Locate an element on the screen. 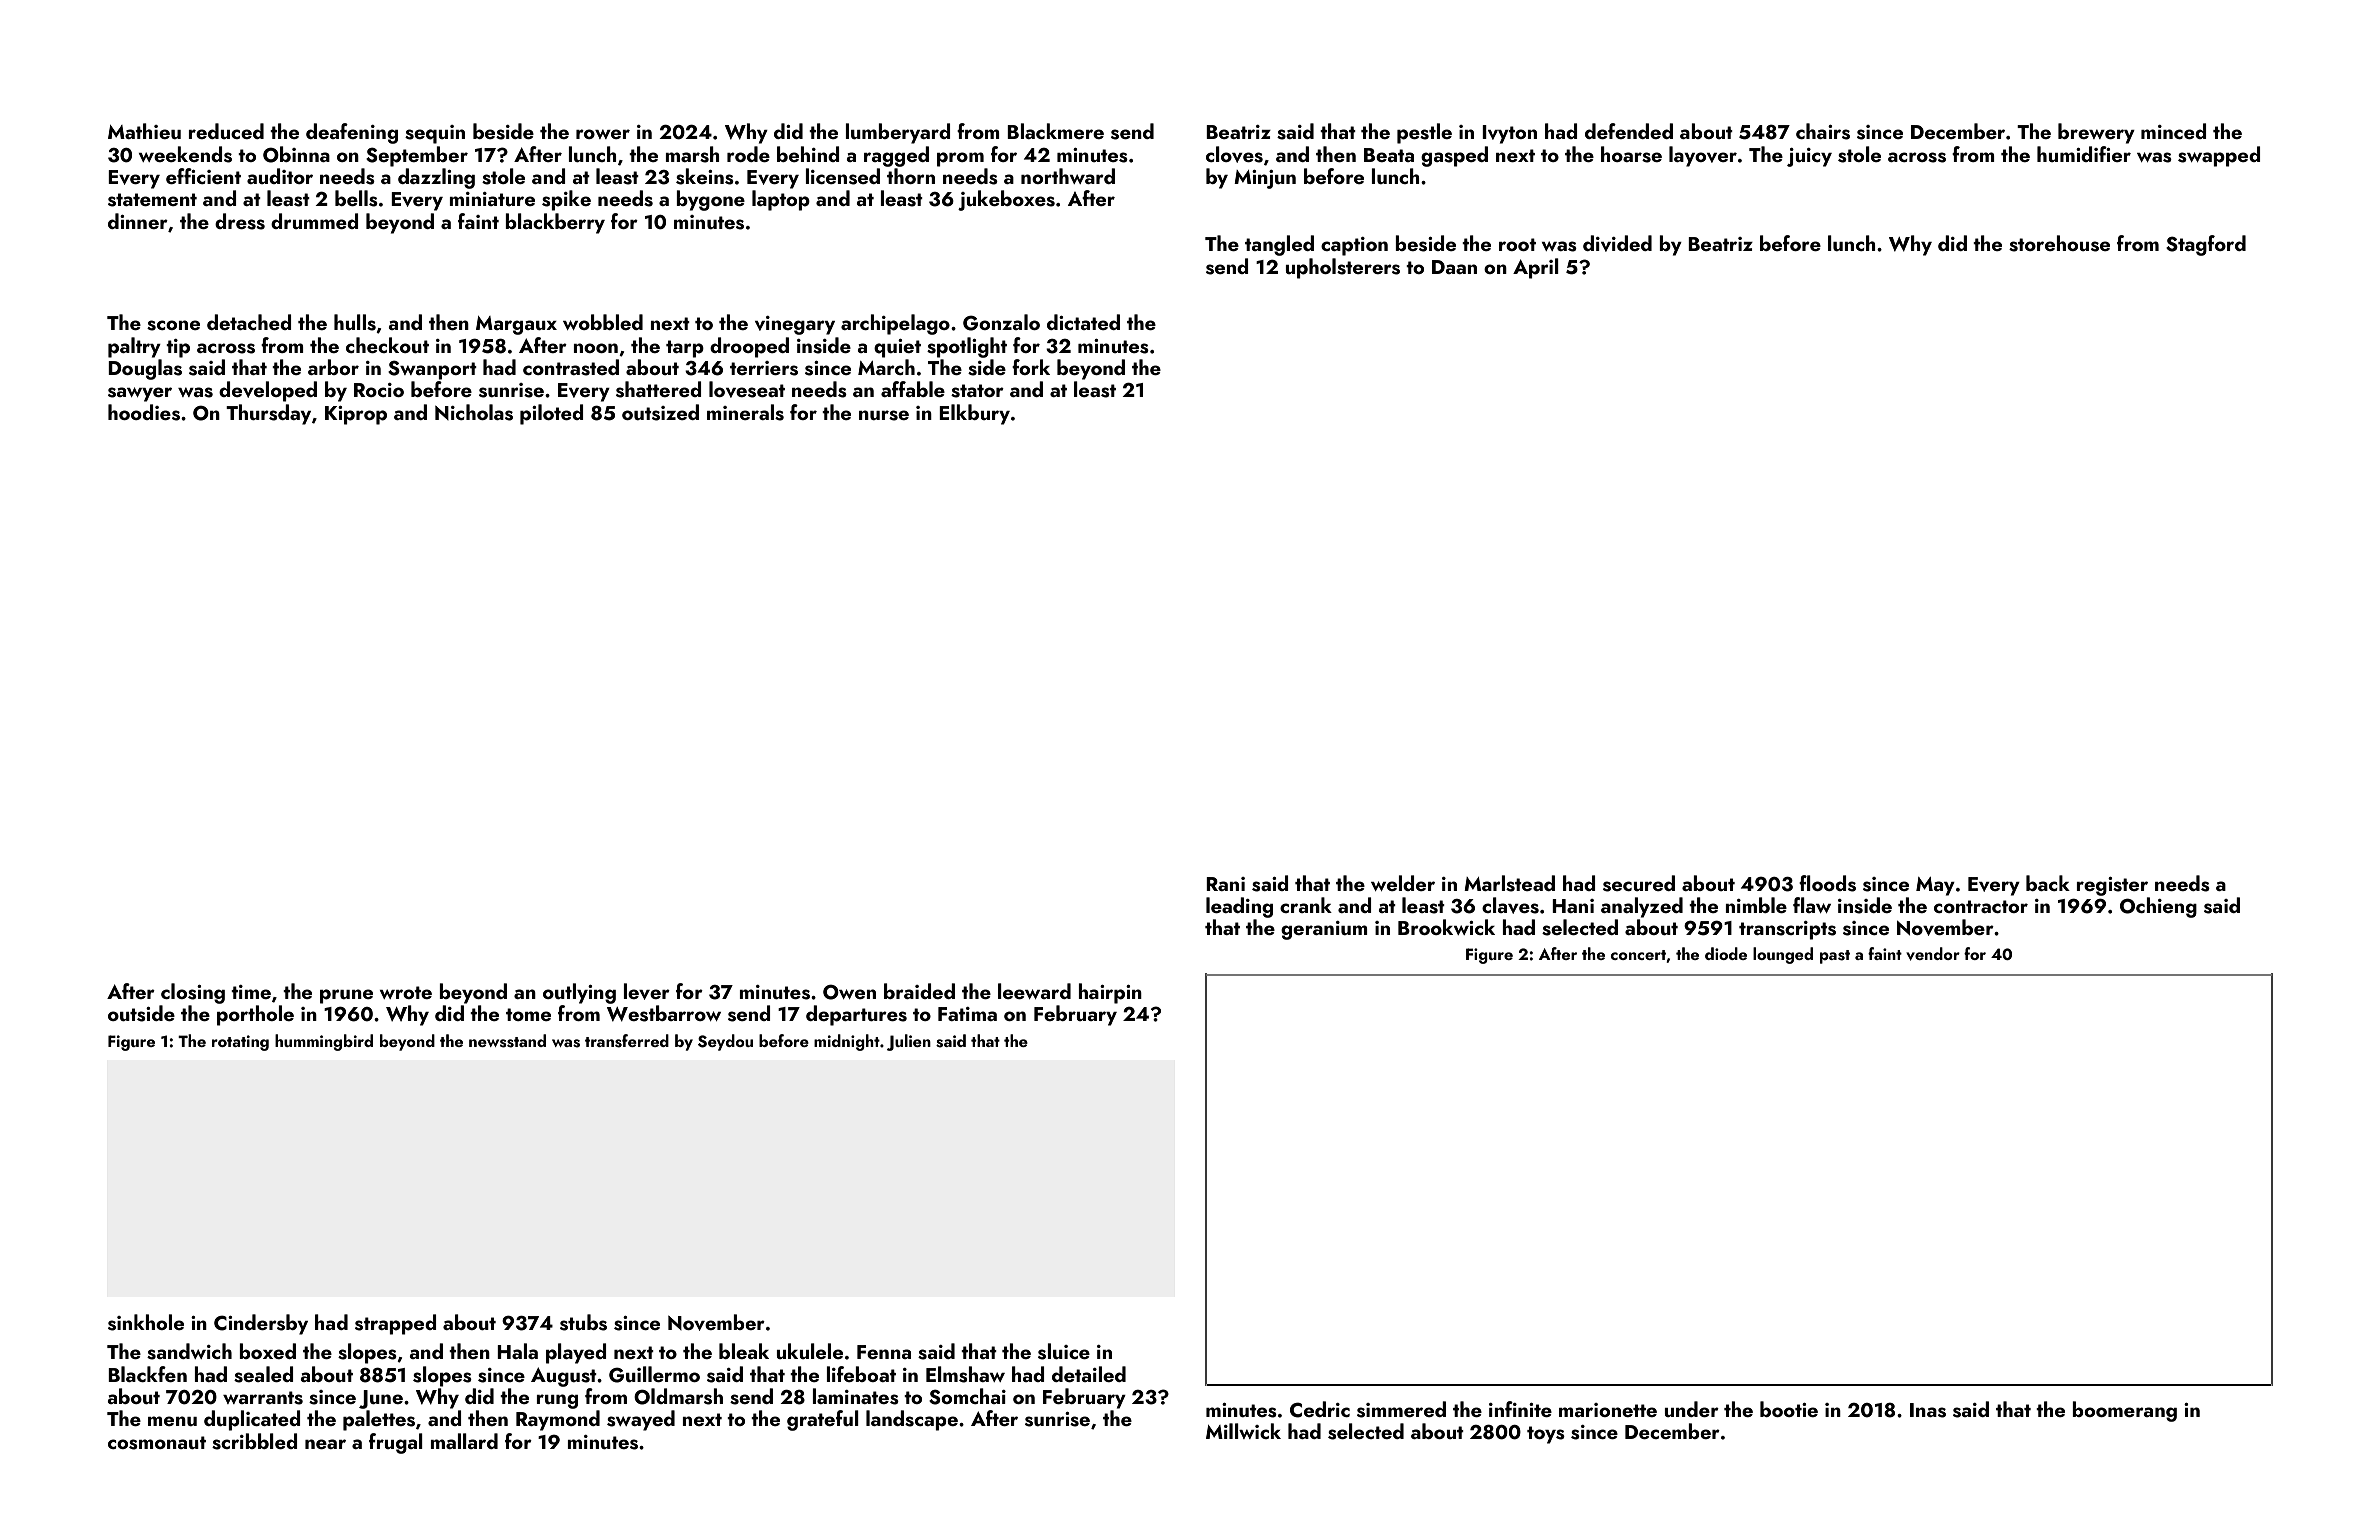  floods is located at coordinates (1827, 883).
